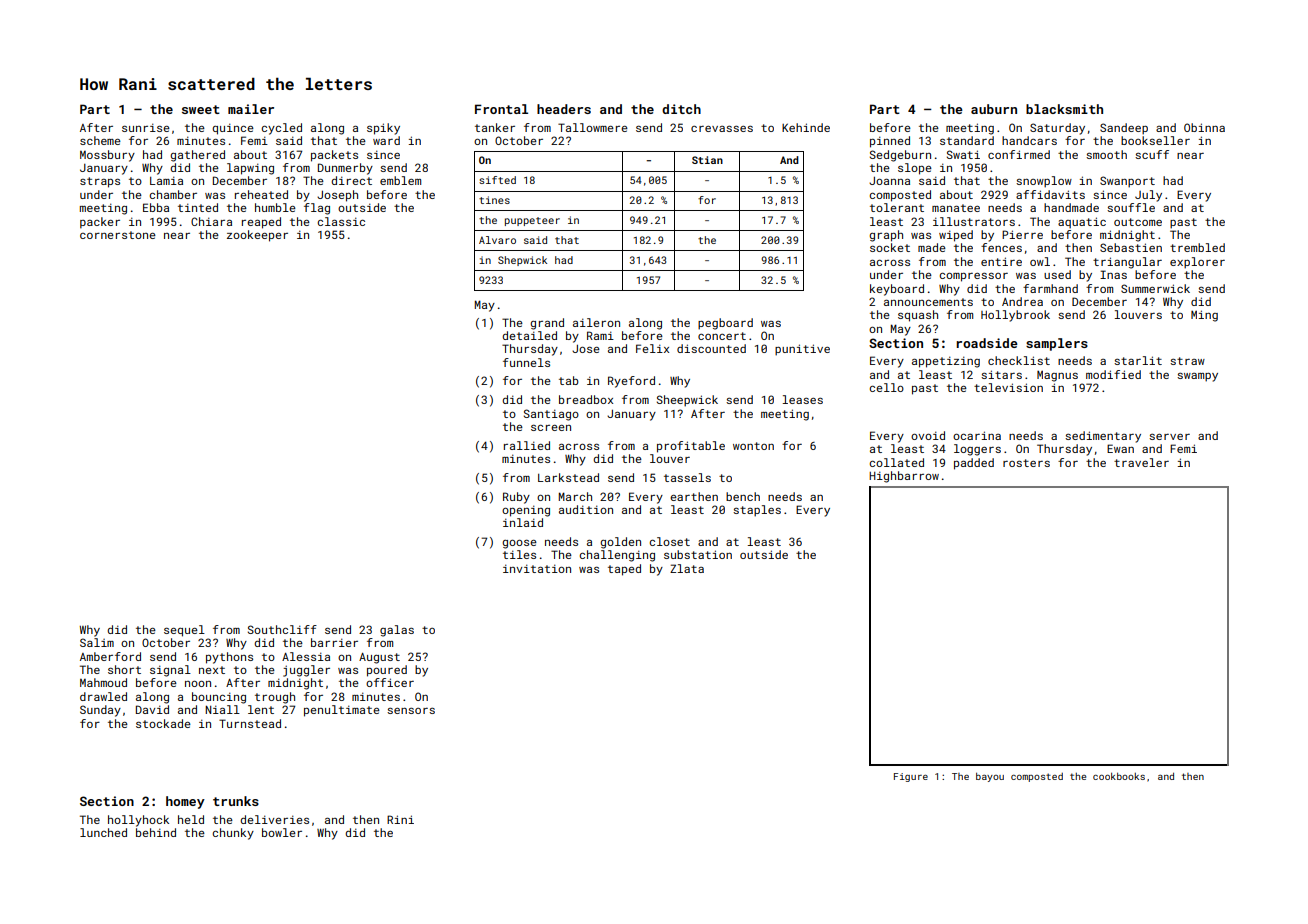 This image has width=1308, height=924. I want to click on penultimate, so click(342, 711).
